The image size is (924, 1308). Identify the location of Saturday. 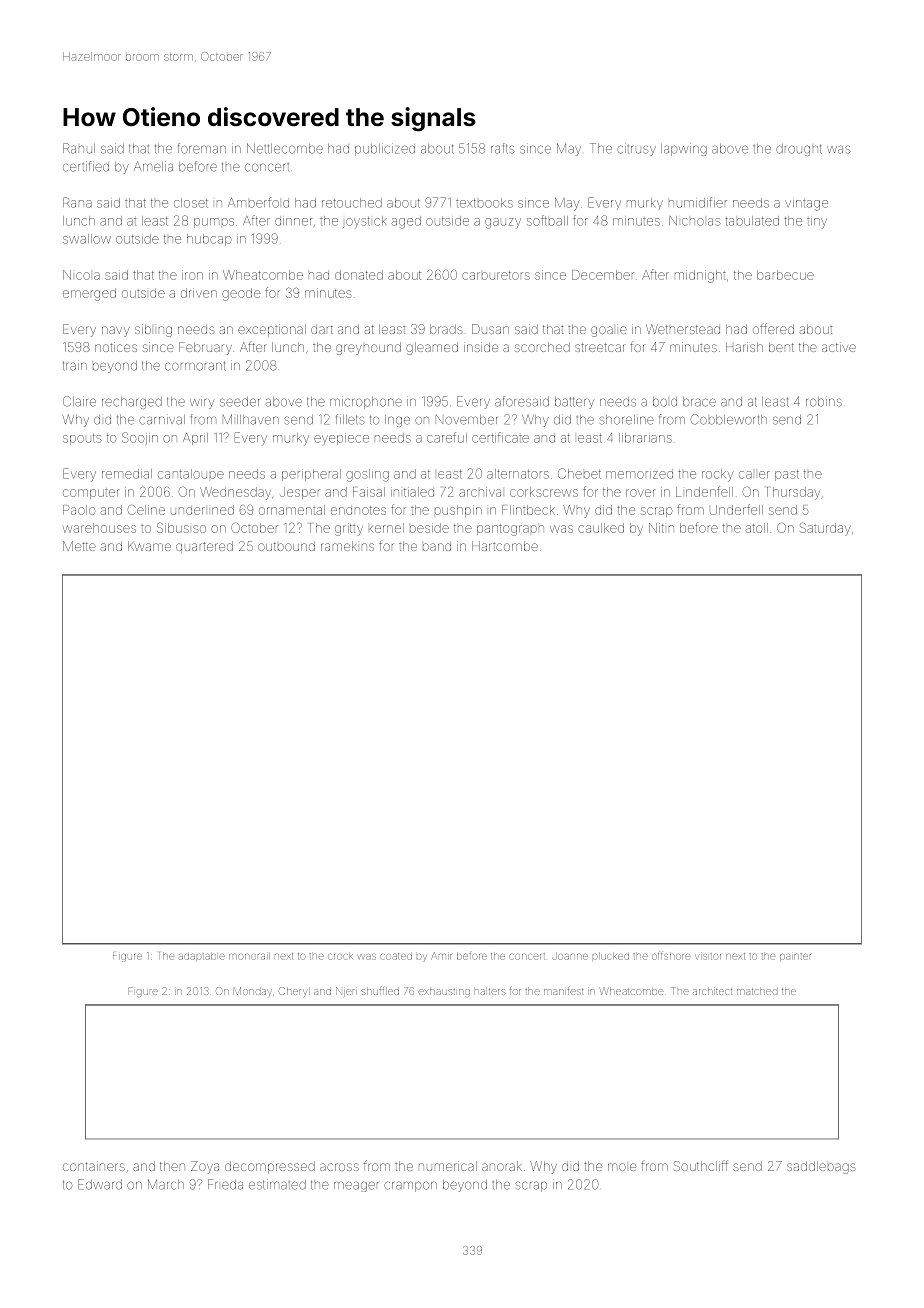
(825, 529).
